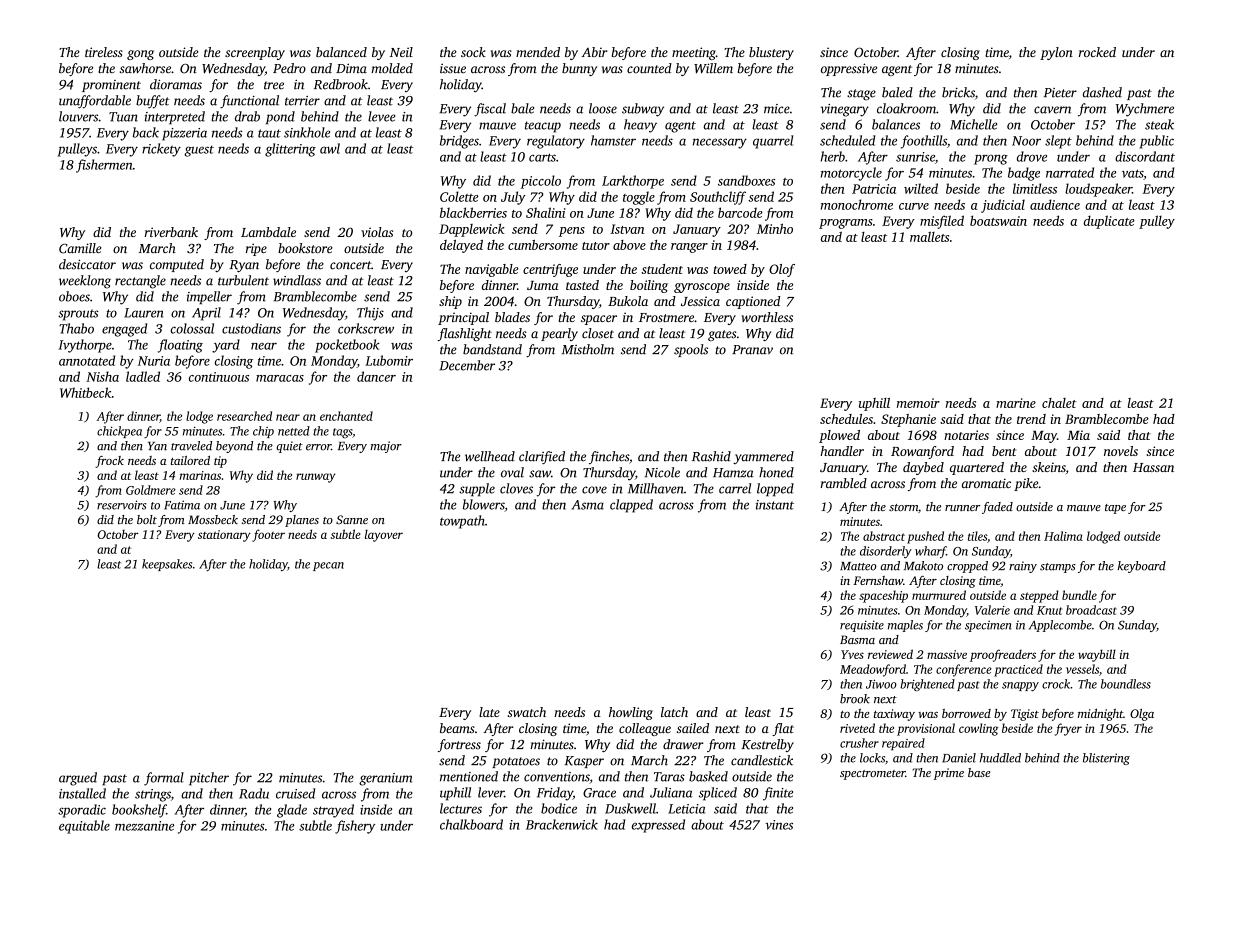 This document has height=952, width=1233. I want to click on issue, so click(453, 68).
